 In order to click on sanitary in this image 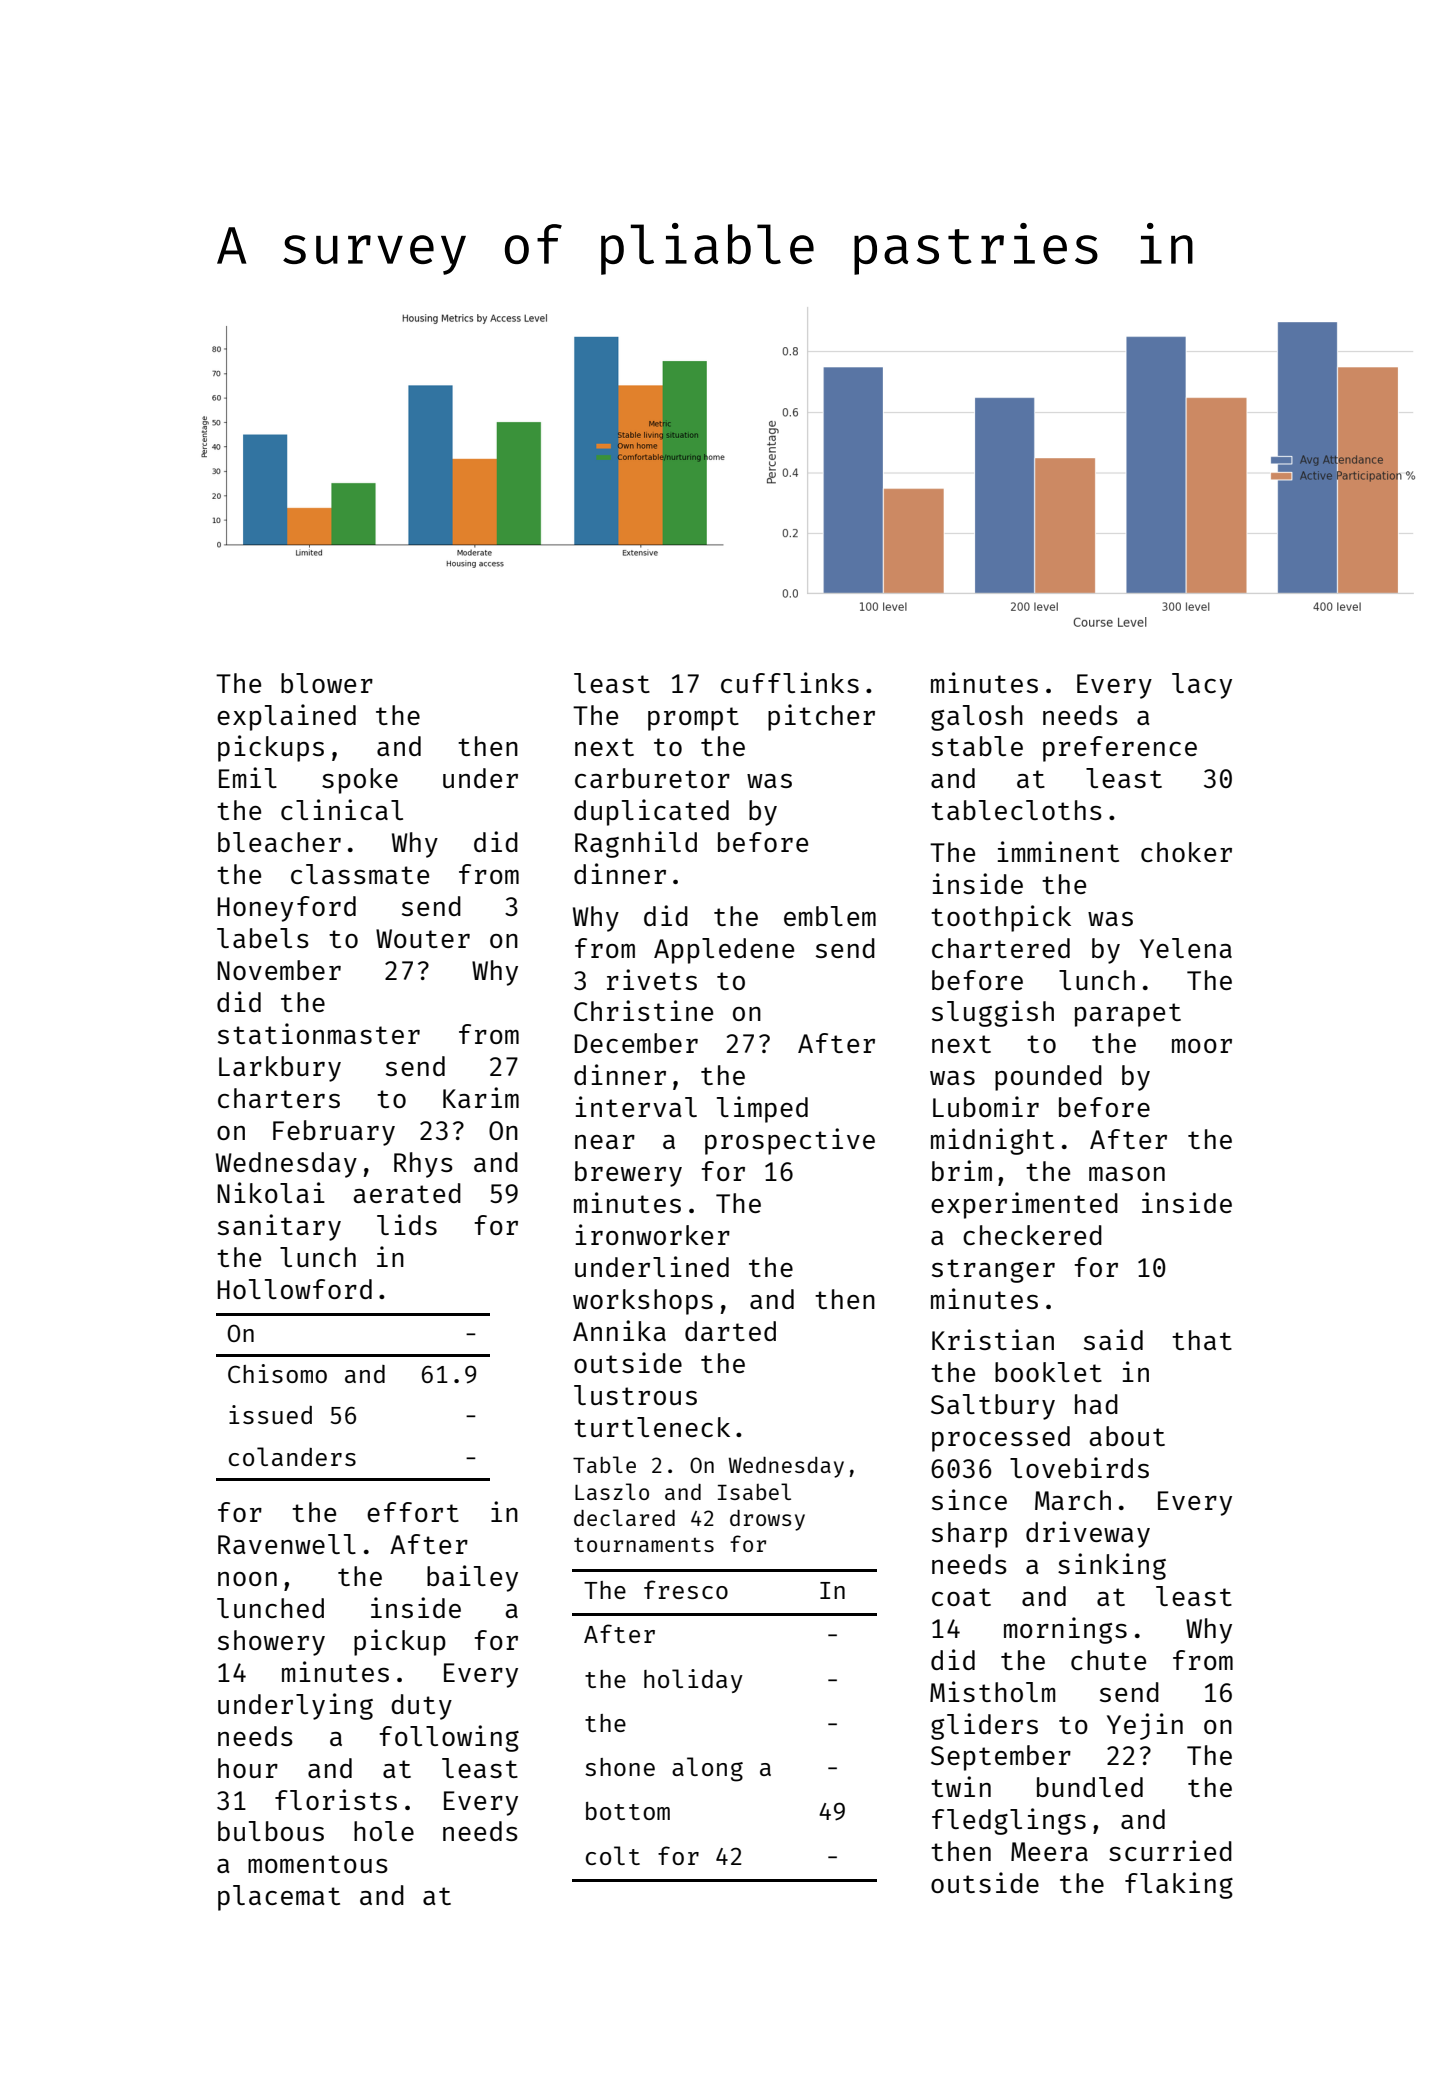, I will do `click(279, 1227)`.
